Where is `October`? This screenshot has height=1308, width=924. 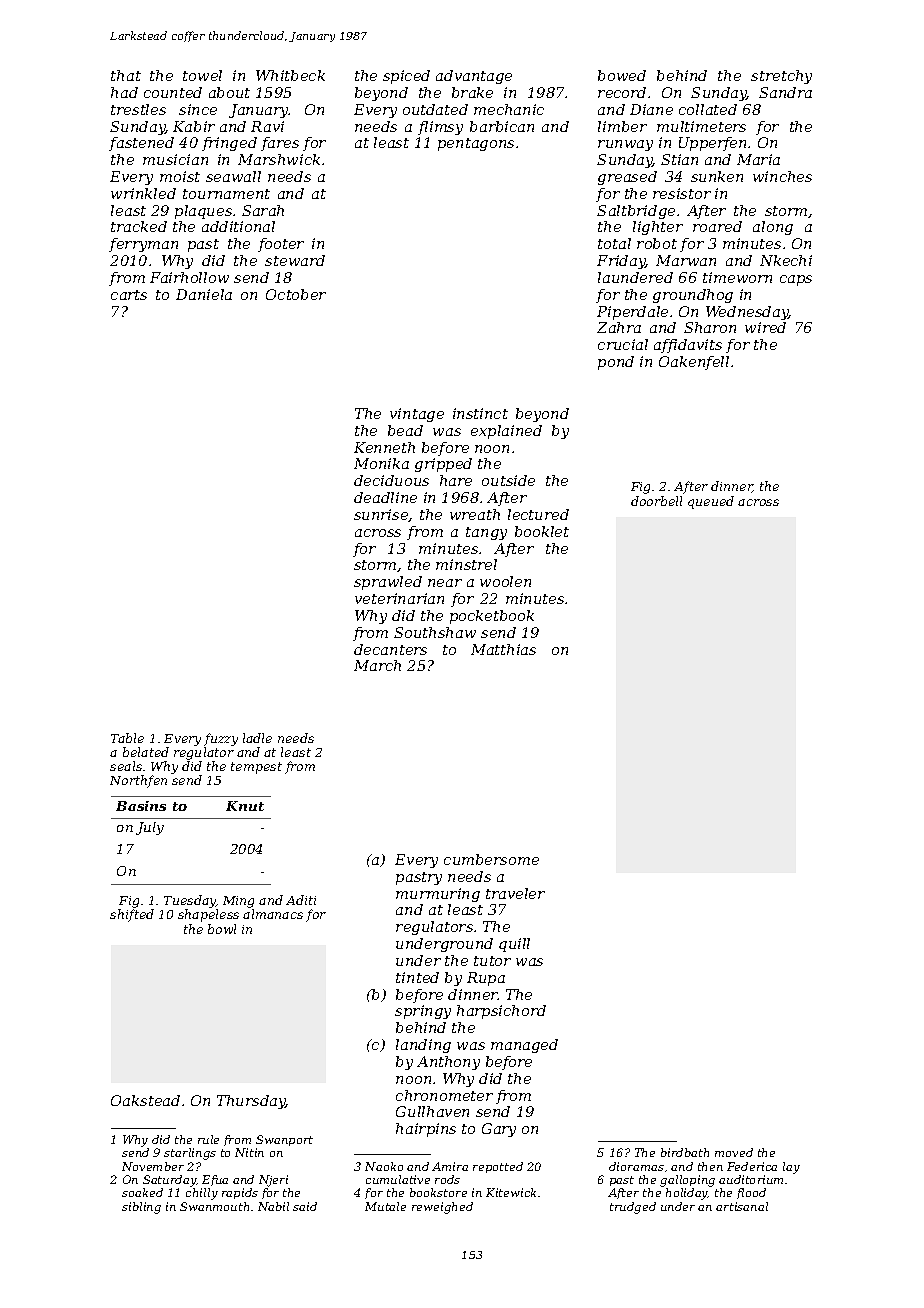
October is located at coordinates (296, 294).
